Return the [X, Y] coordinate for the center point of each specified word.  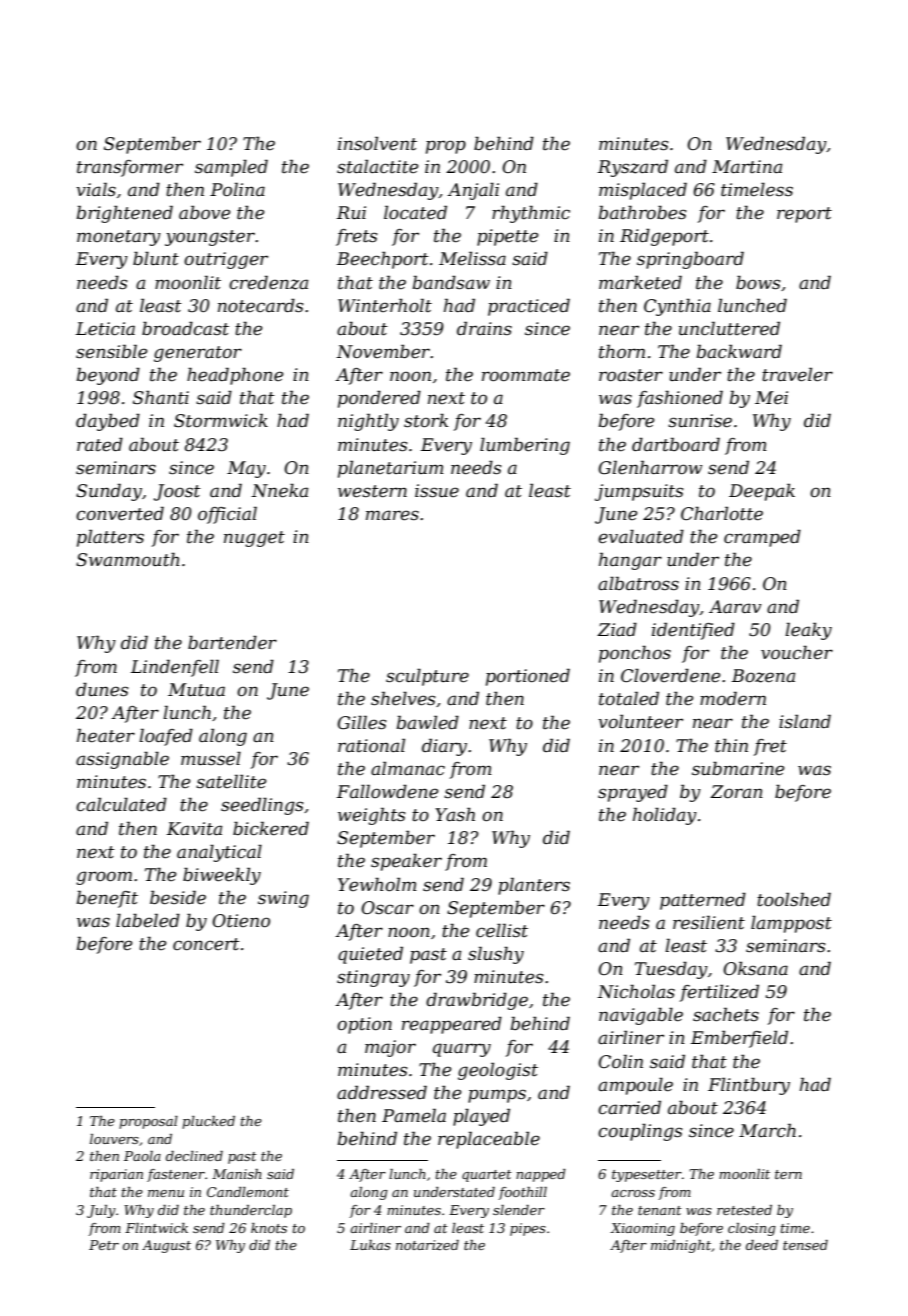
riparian [116, 1175]
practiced [529, 307]
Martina [747, 166]
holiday [665, 816]
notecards [260, 306]
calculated [121, 804]
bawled [427, 722]
